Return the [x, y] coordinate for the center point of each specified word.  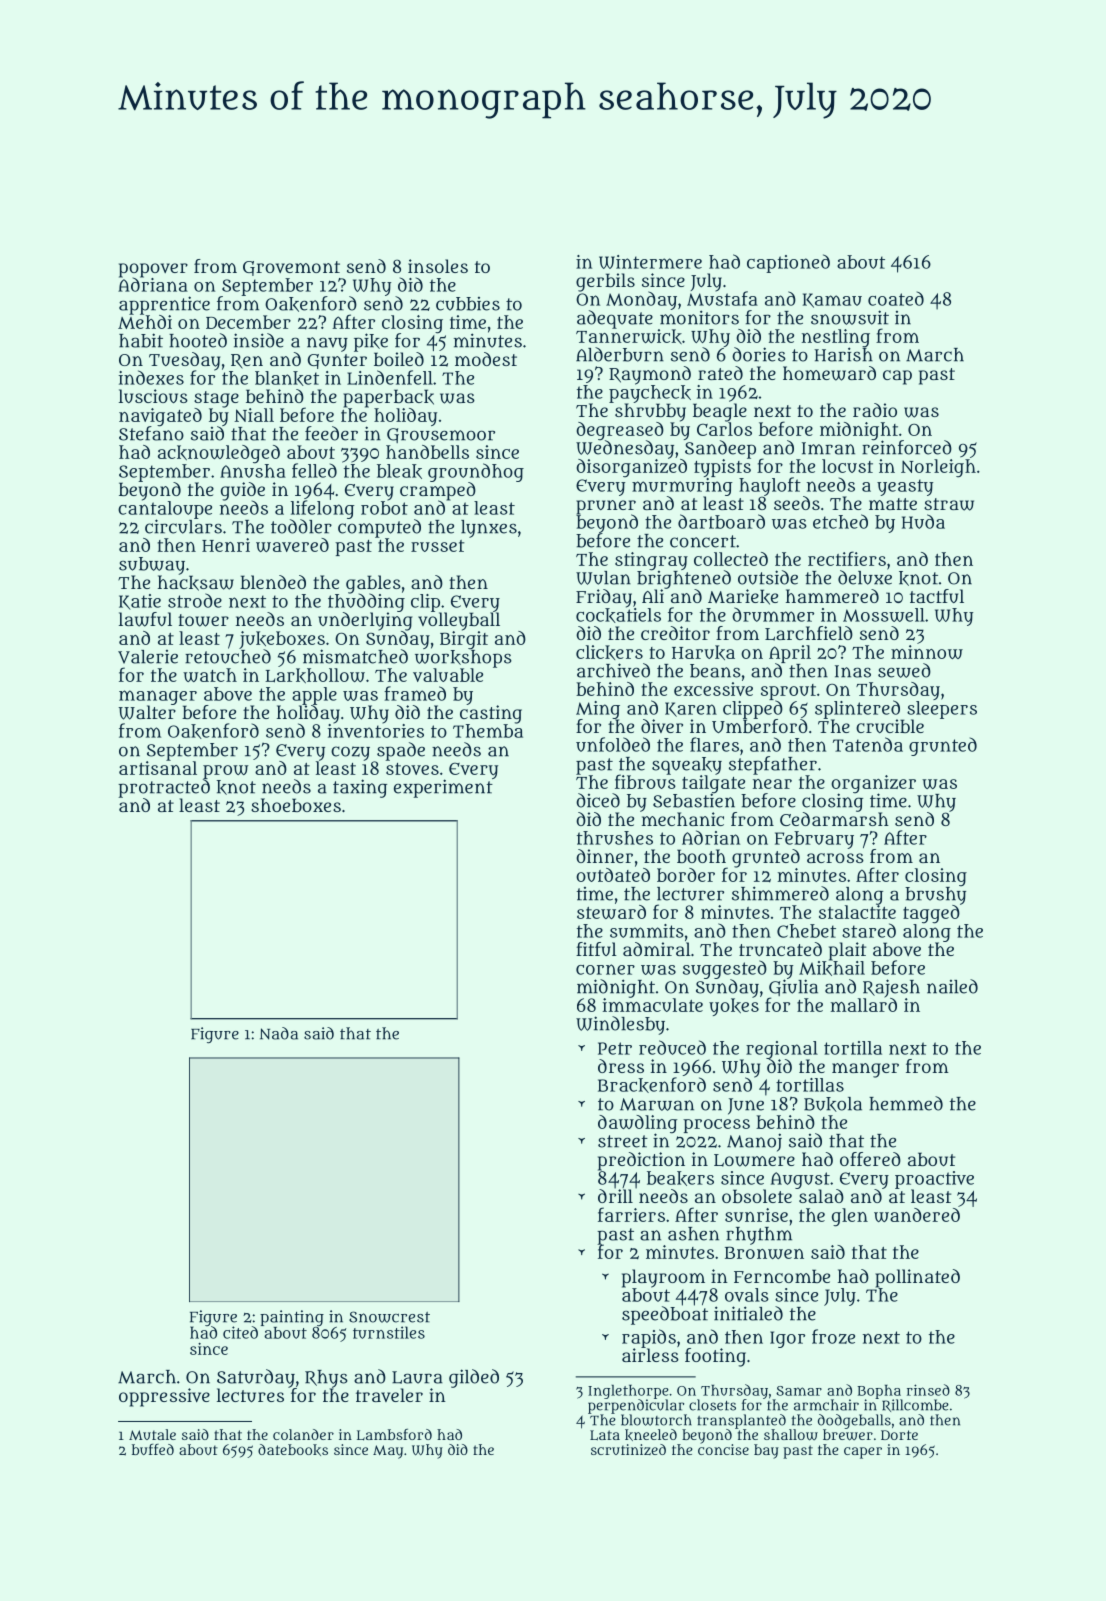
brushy [935, 896]
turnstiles [389, 1332]
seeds [797, 503]
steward [611, 912]
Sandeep [720, 449]
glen [850, 1217]
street [623, 1141]
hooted [198, 340]
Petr [615, 1048]
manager [158, 697]
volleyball [459, 621]
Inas [853, 671]
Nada [279, 1033]
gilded [474, 1378]
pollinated [917, 1278]
